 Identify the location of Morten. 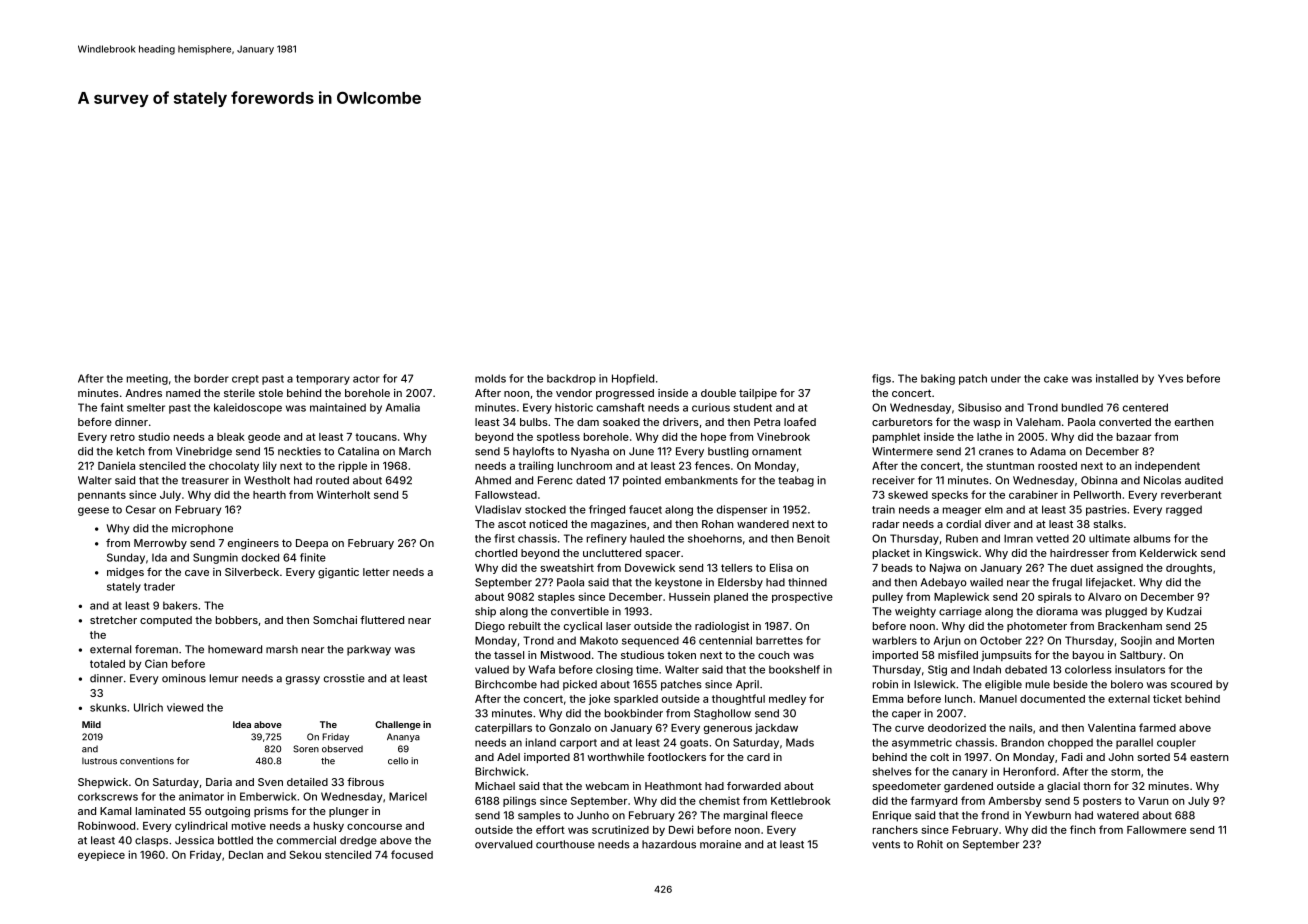
(1196, 640).
